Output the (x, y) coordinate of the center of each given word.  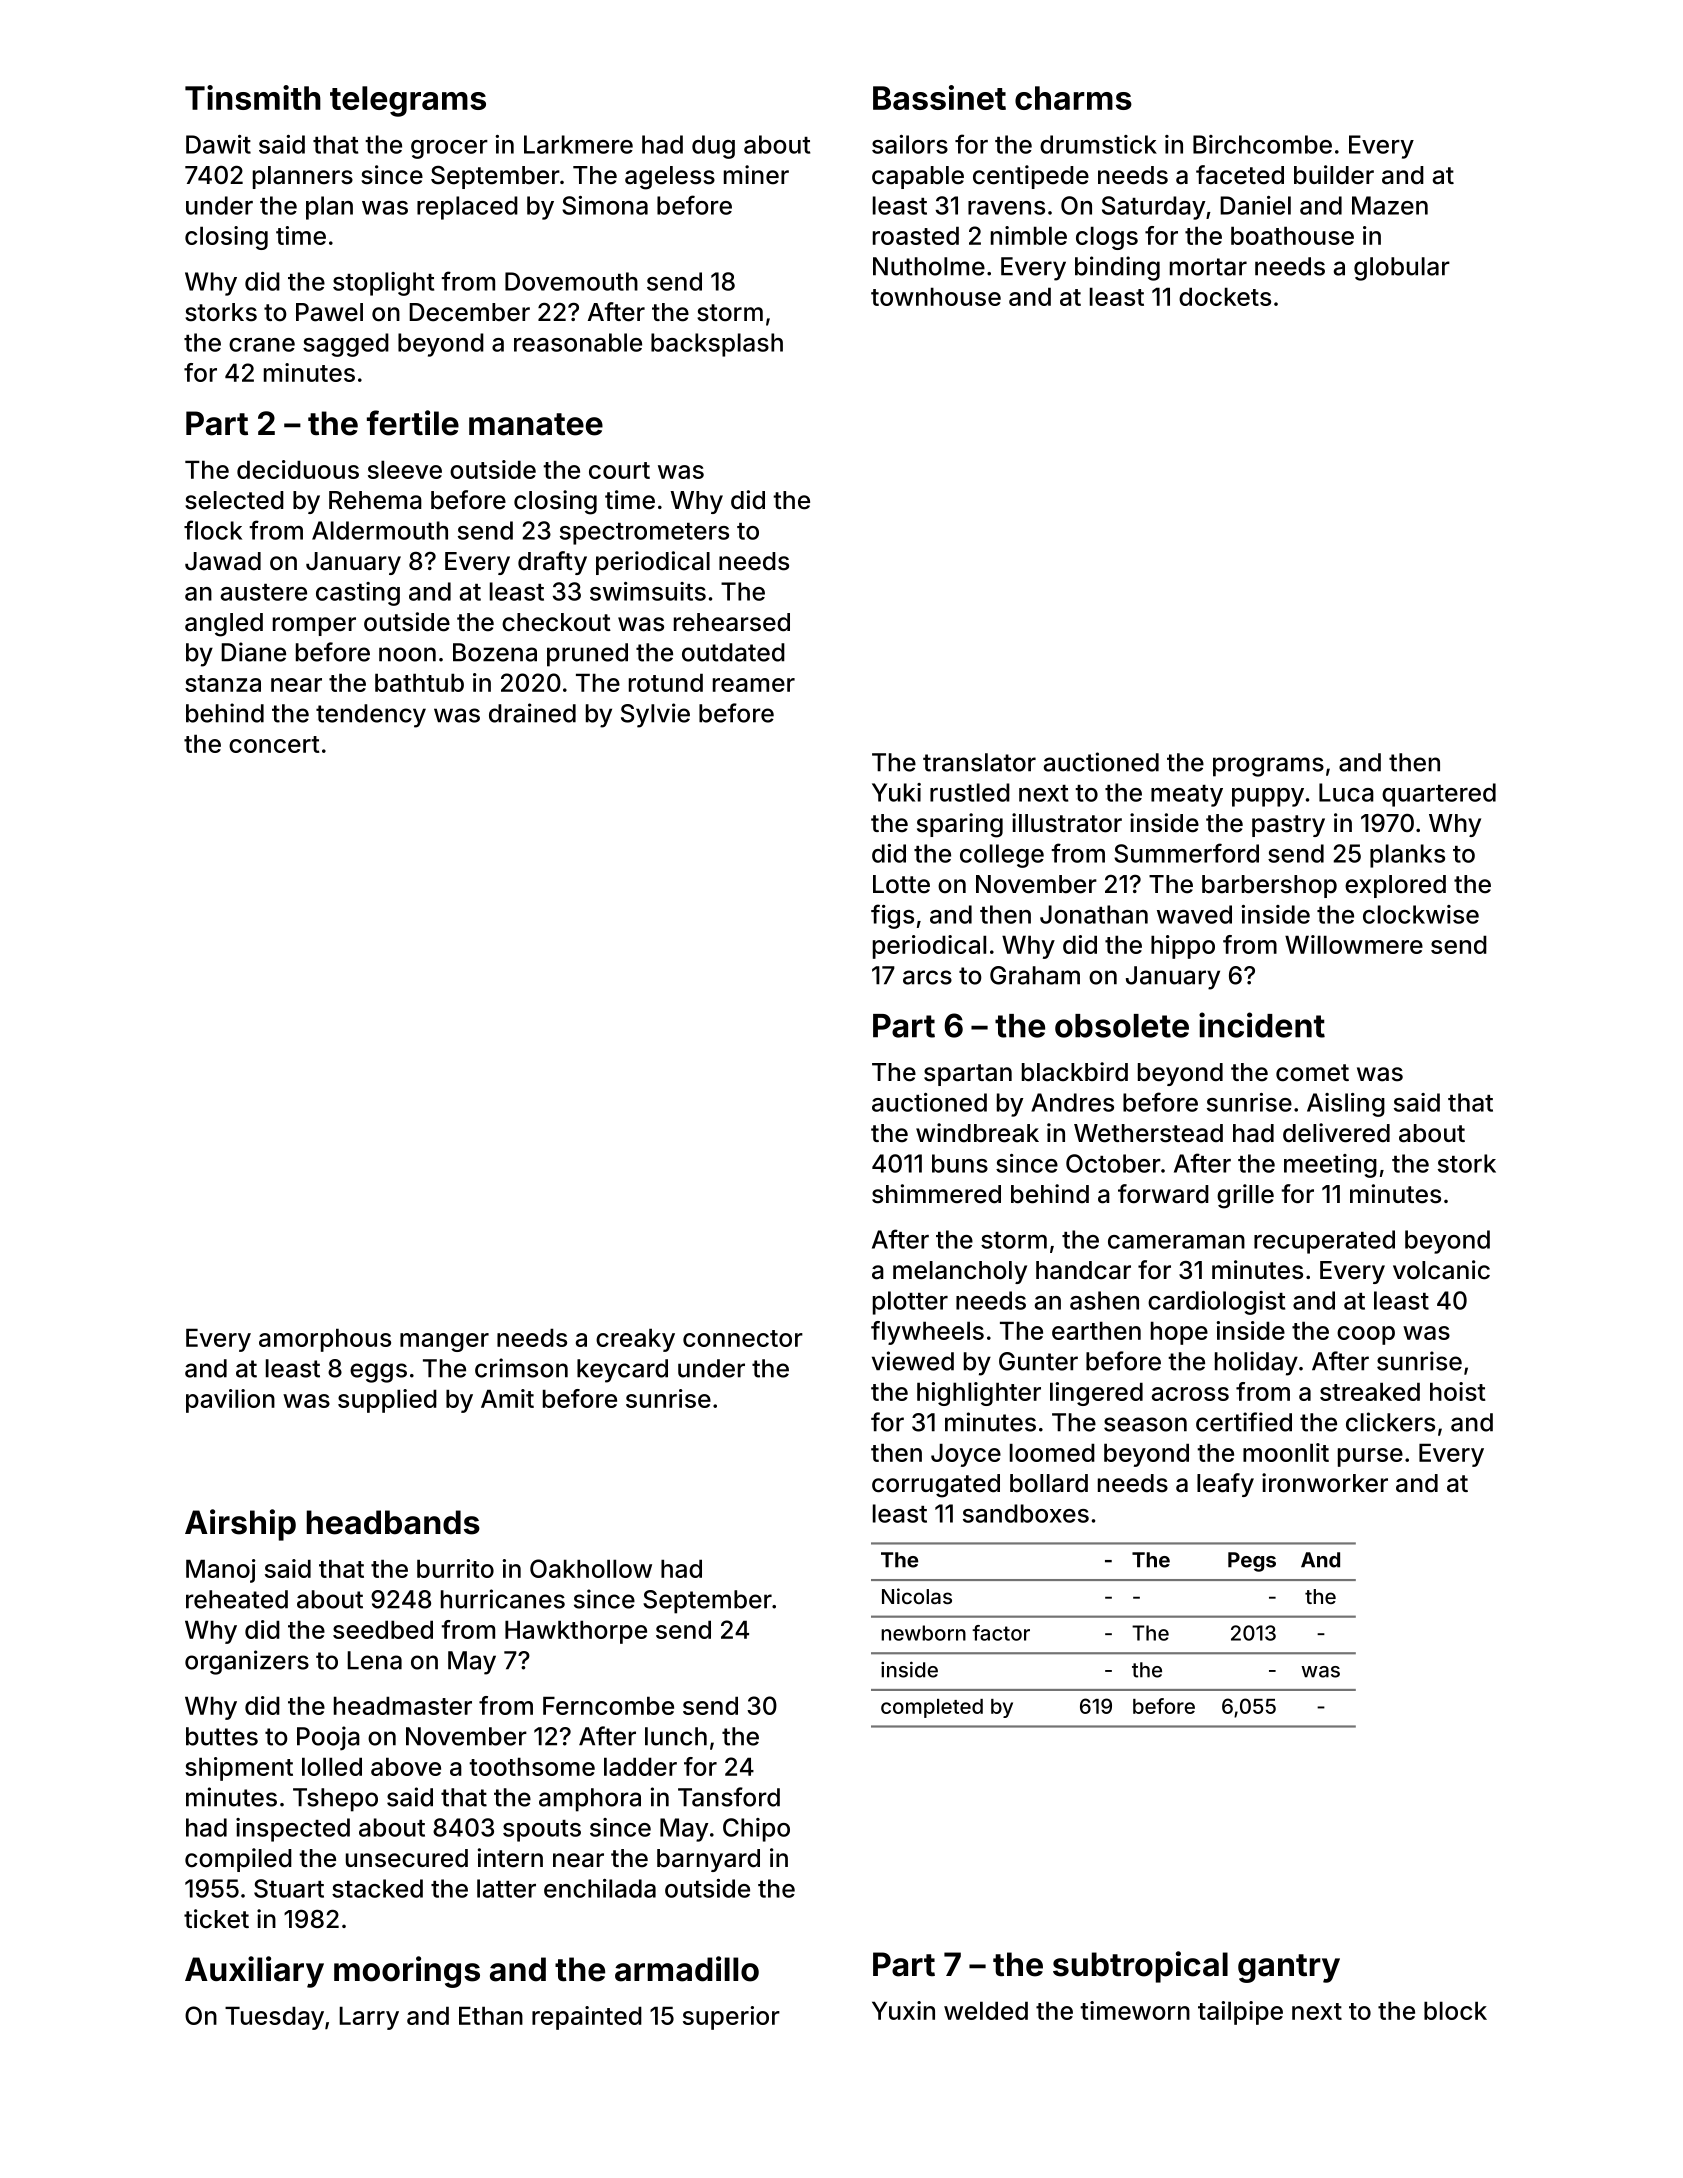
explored (1395, 886)
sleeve (405, 469)
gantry (1289, 1968)
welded (986, 2010)
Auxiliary (254, 1972)
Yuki (896, 792)
